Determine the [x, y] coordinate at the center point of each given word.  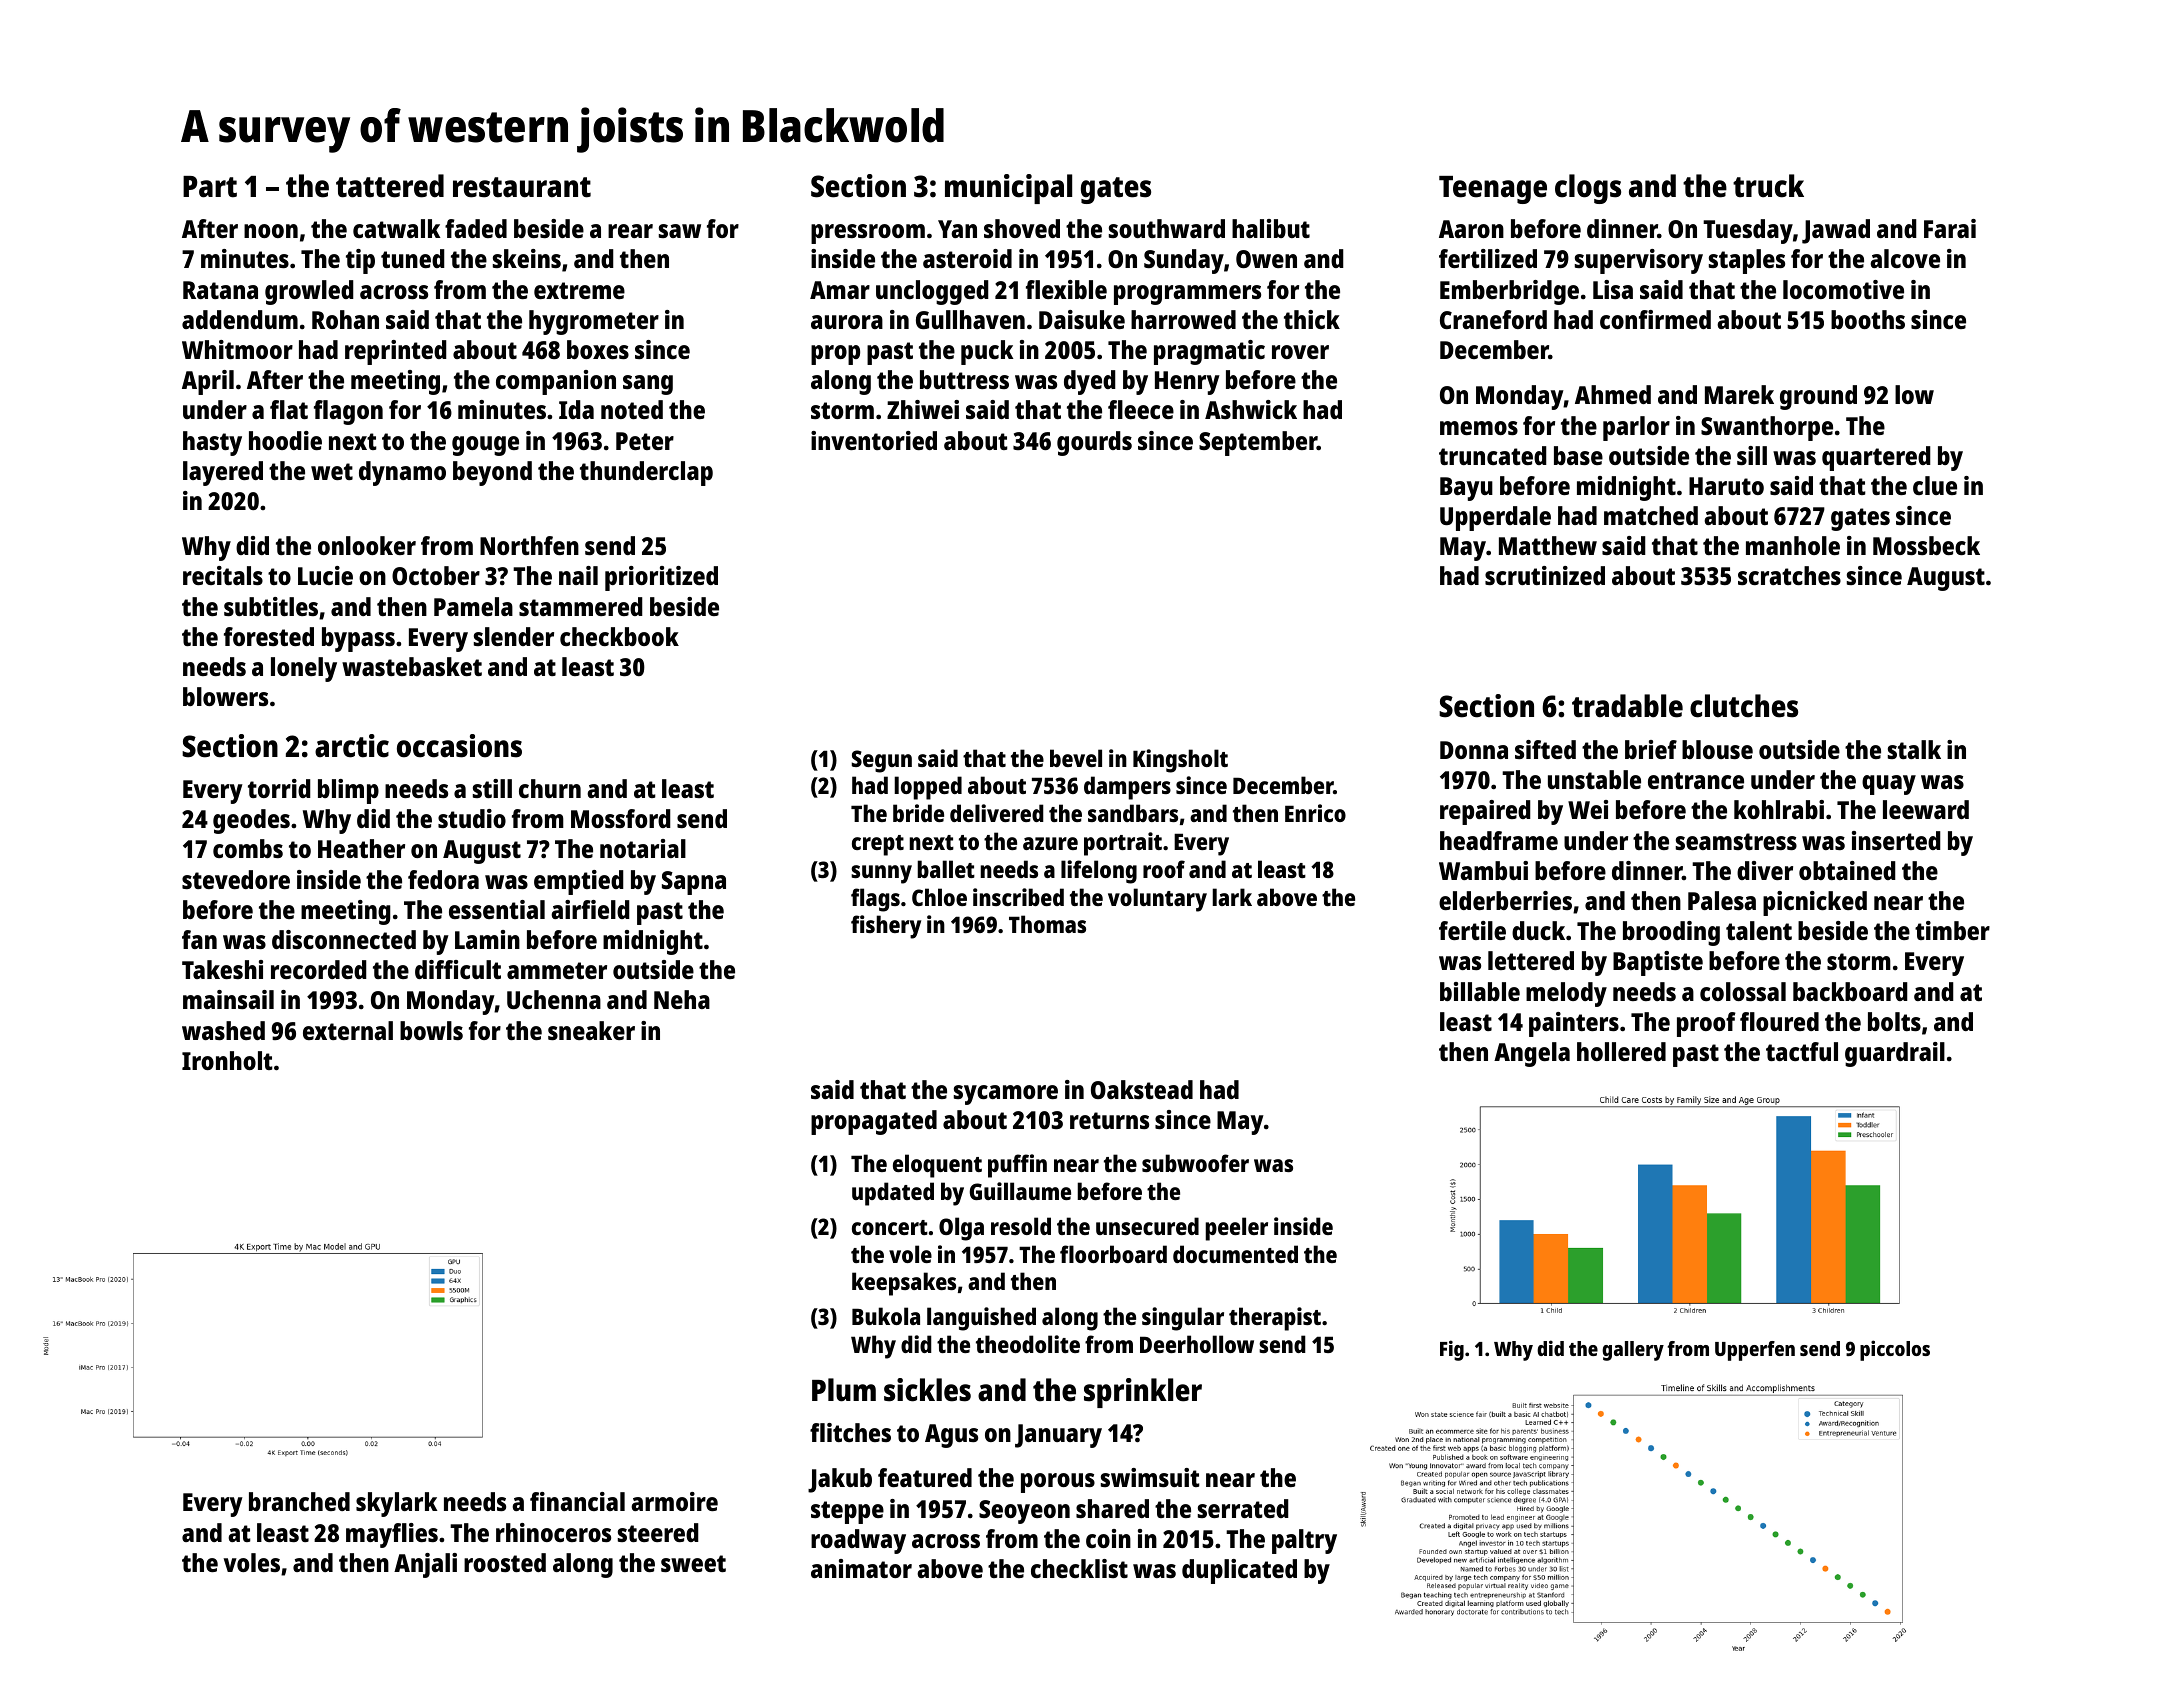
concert [890, 1227]
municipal [1008, 189]
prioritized [661, 578]
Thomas [1047, 924]
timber [1952, 930]
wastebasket [412, 666]
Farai [1950, 228]
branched [299, 1501]
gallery [1633, 1351]
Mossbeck [1926, 545]
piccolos [1895, 1350]
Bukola [886, 1316]
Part [210, 187]
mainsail [228, 999]
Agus [951, 1436]
